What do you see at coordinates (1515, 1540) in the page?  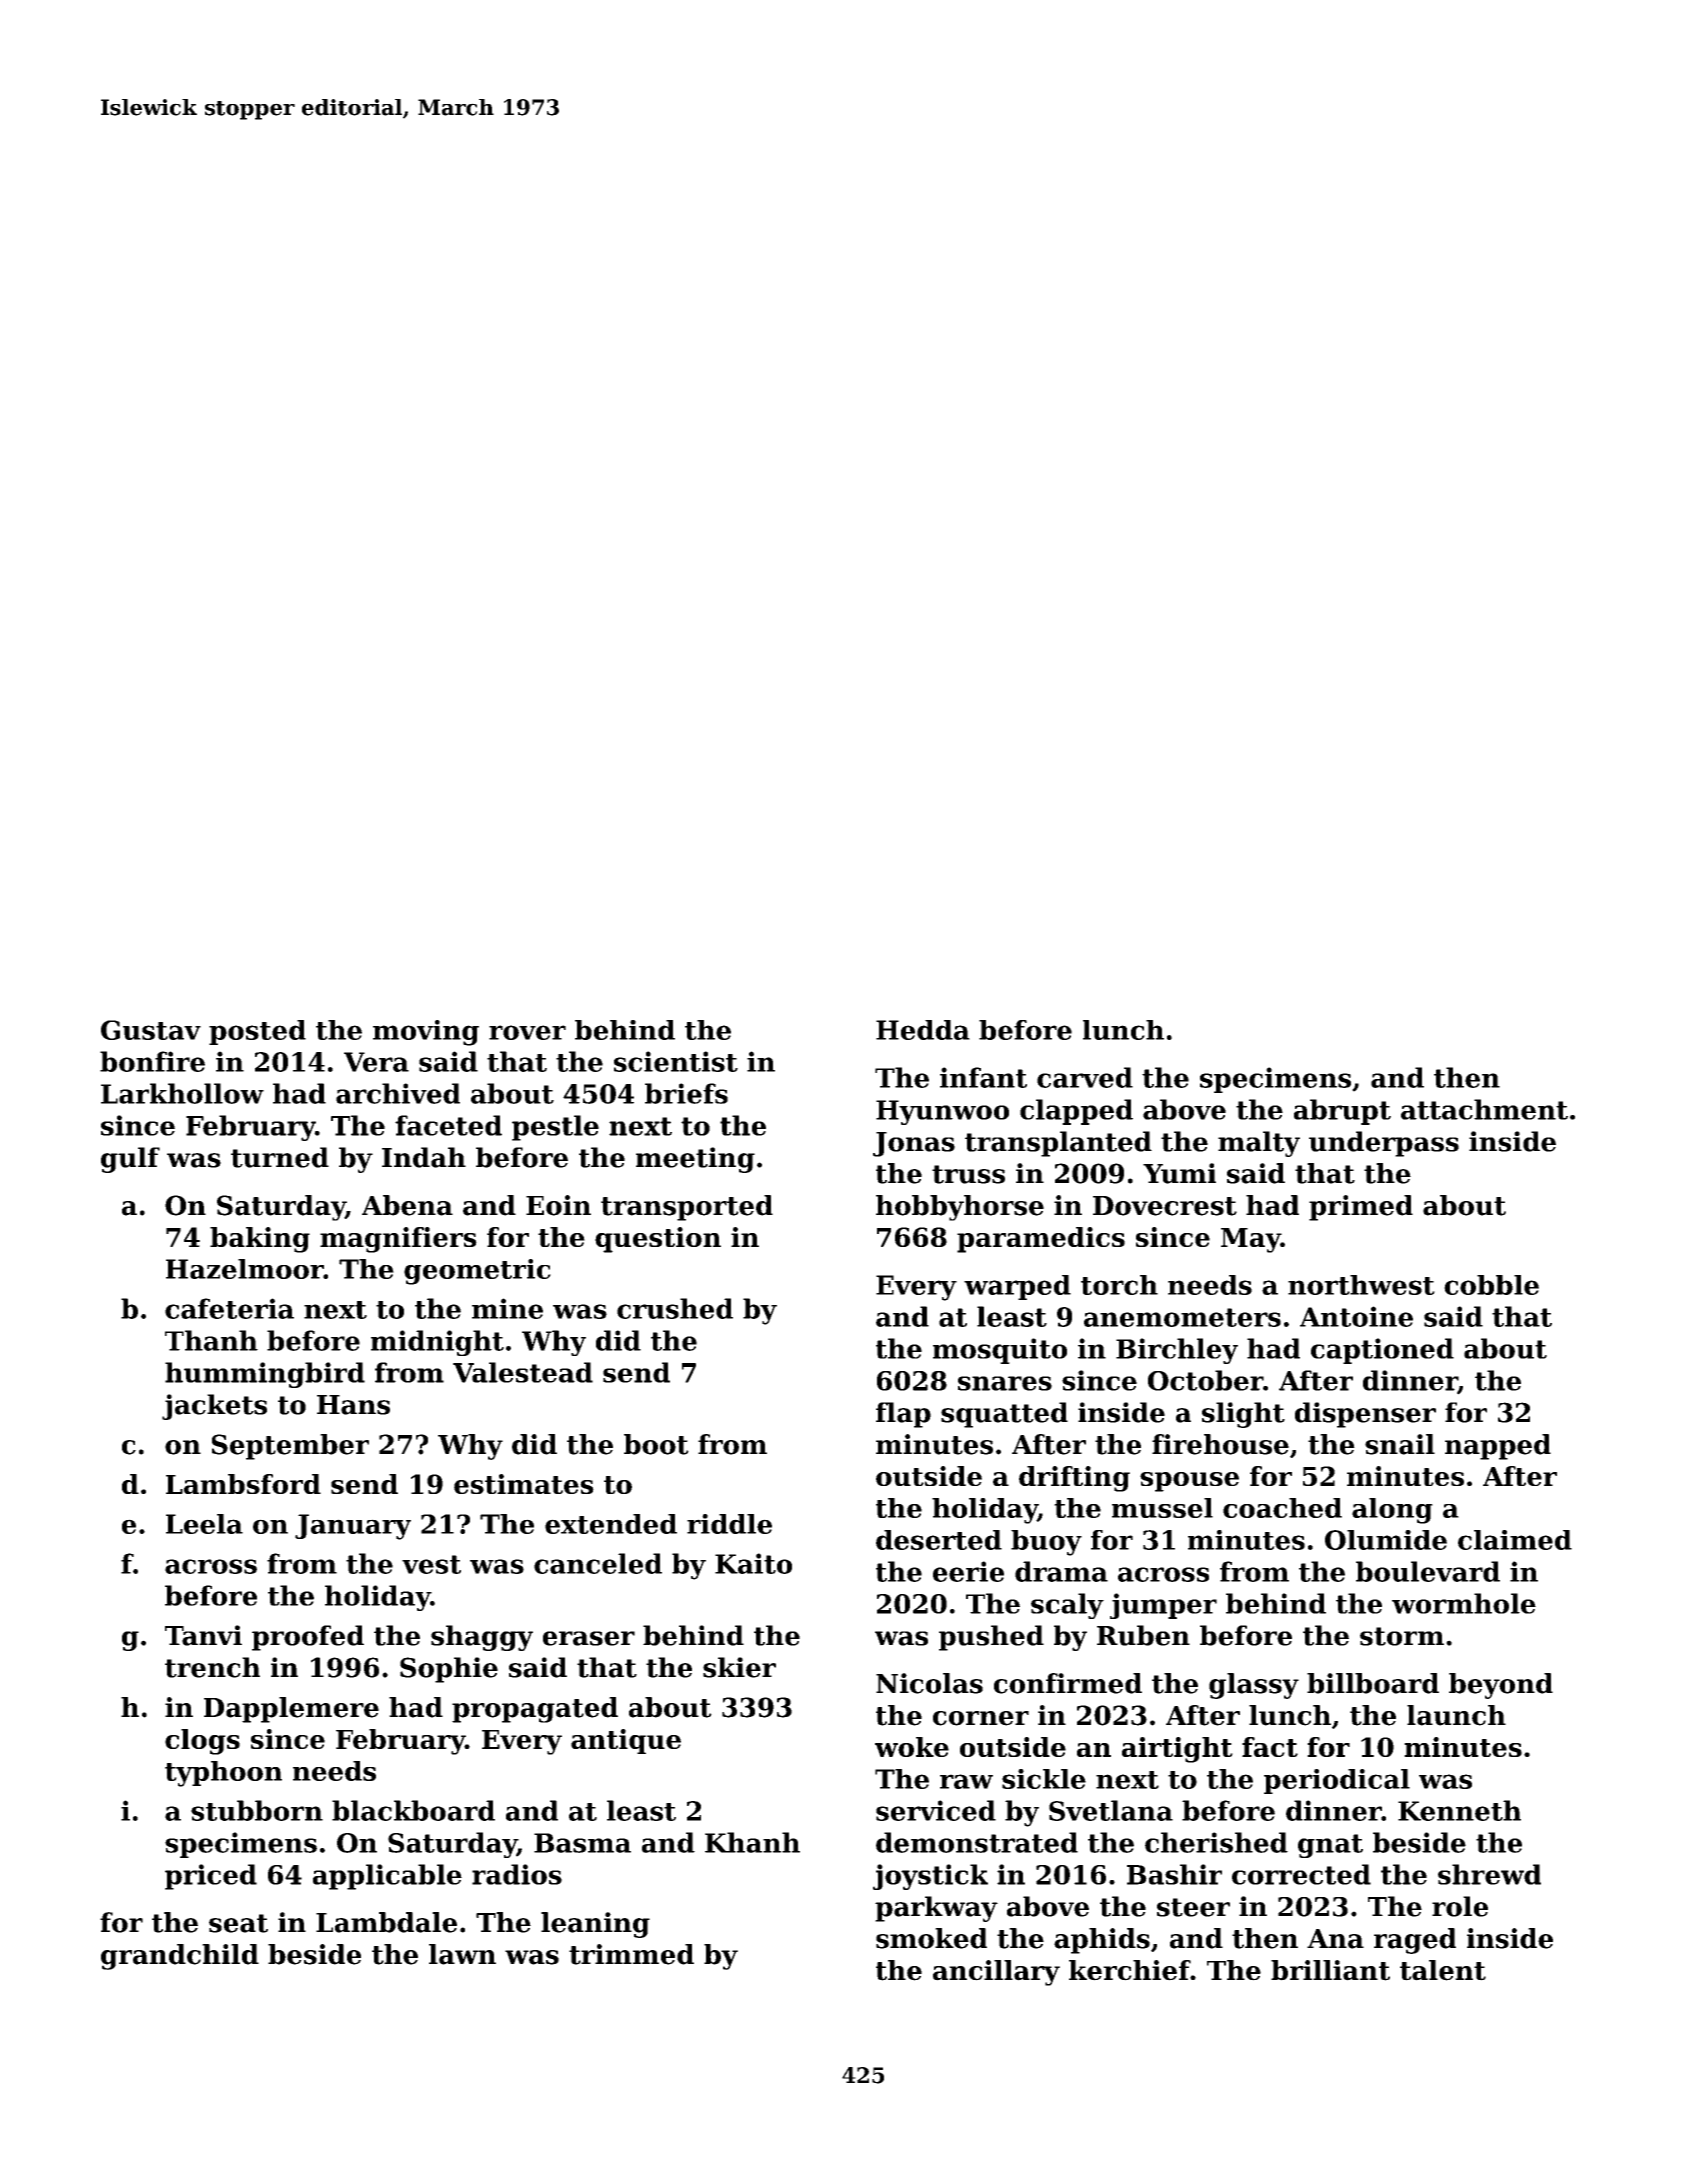 I see `claimed` at bounding box center [1515, 1540].
